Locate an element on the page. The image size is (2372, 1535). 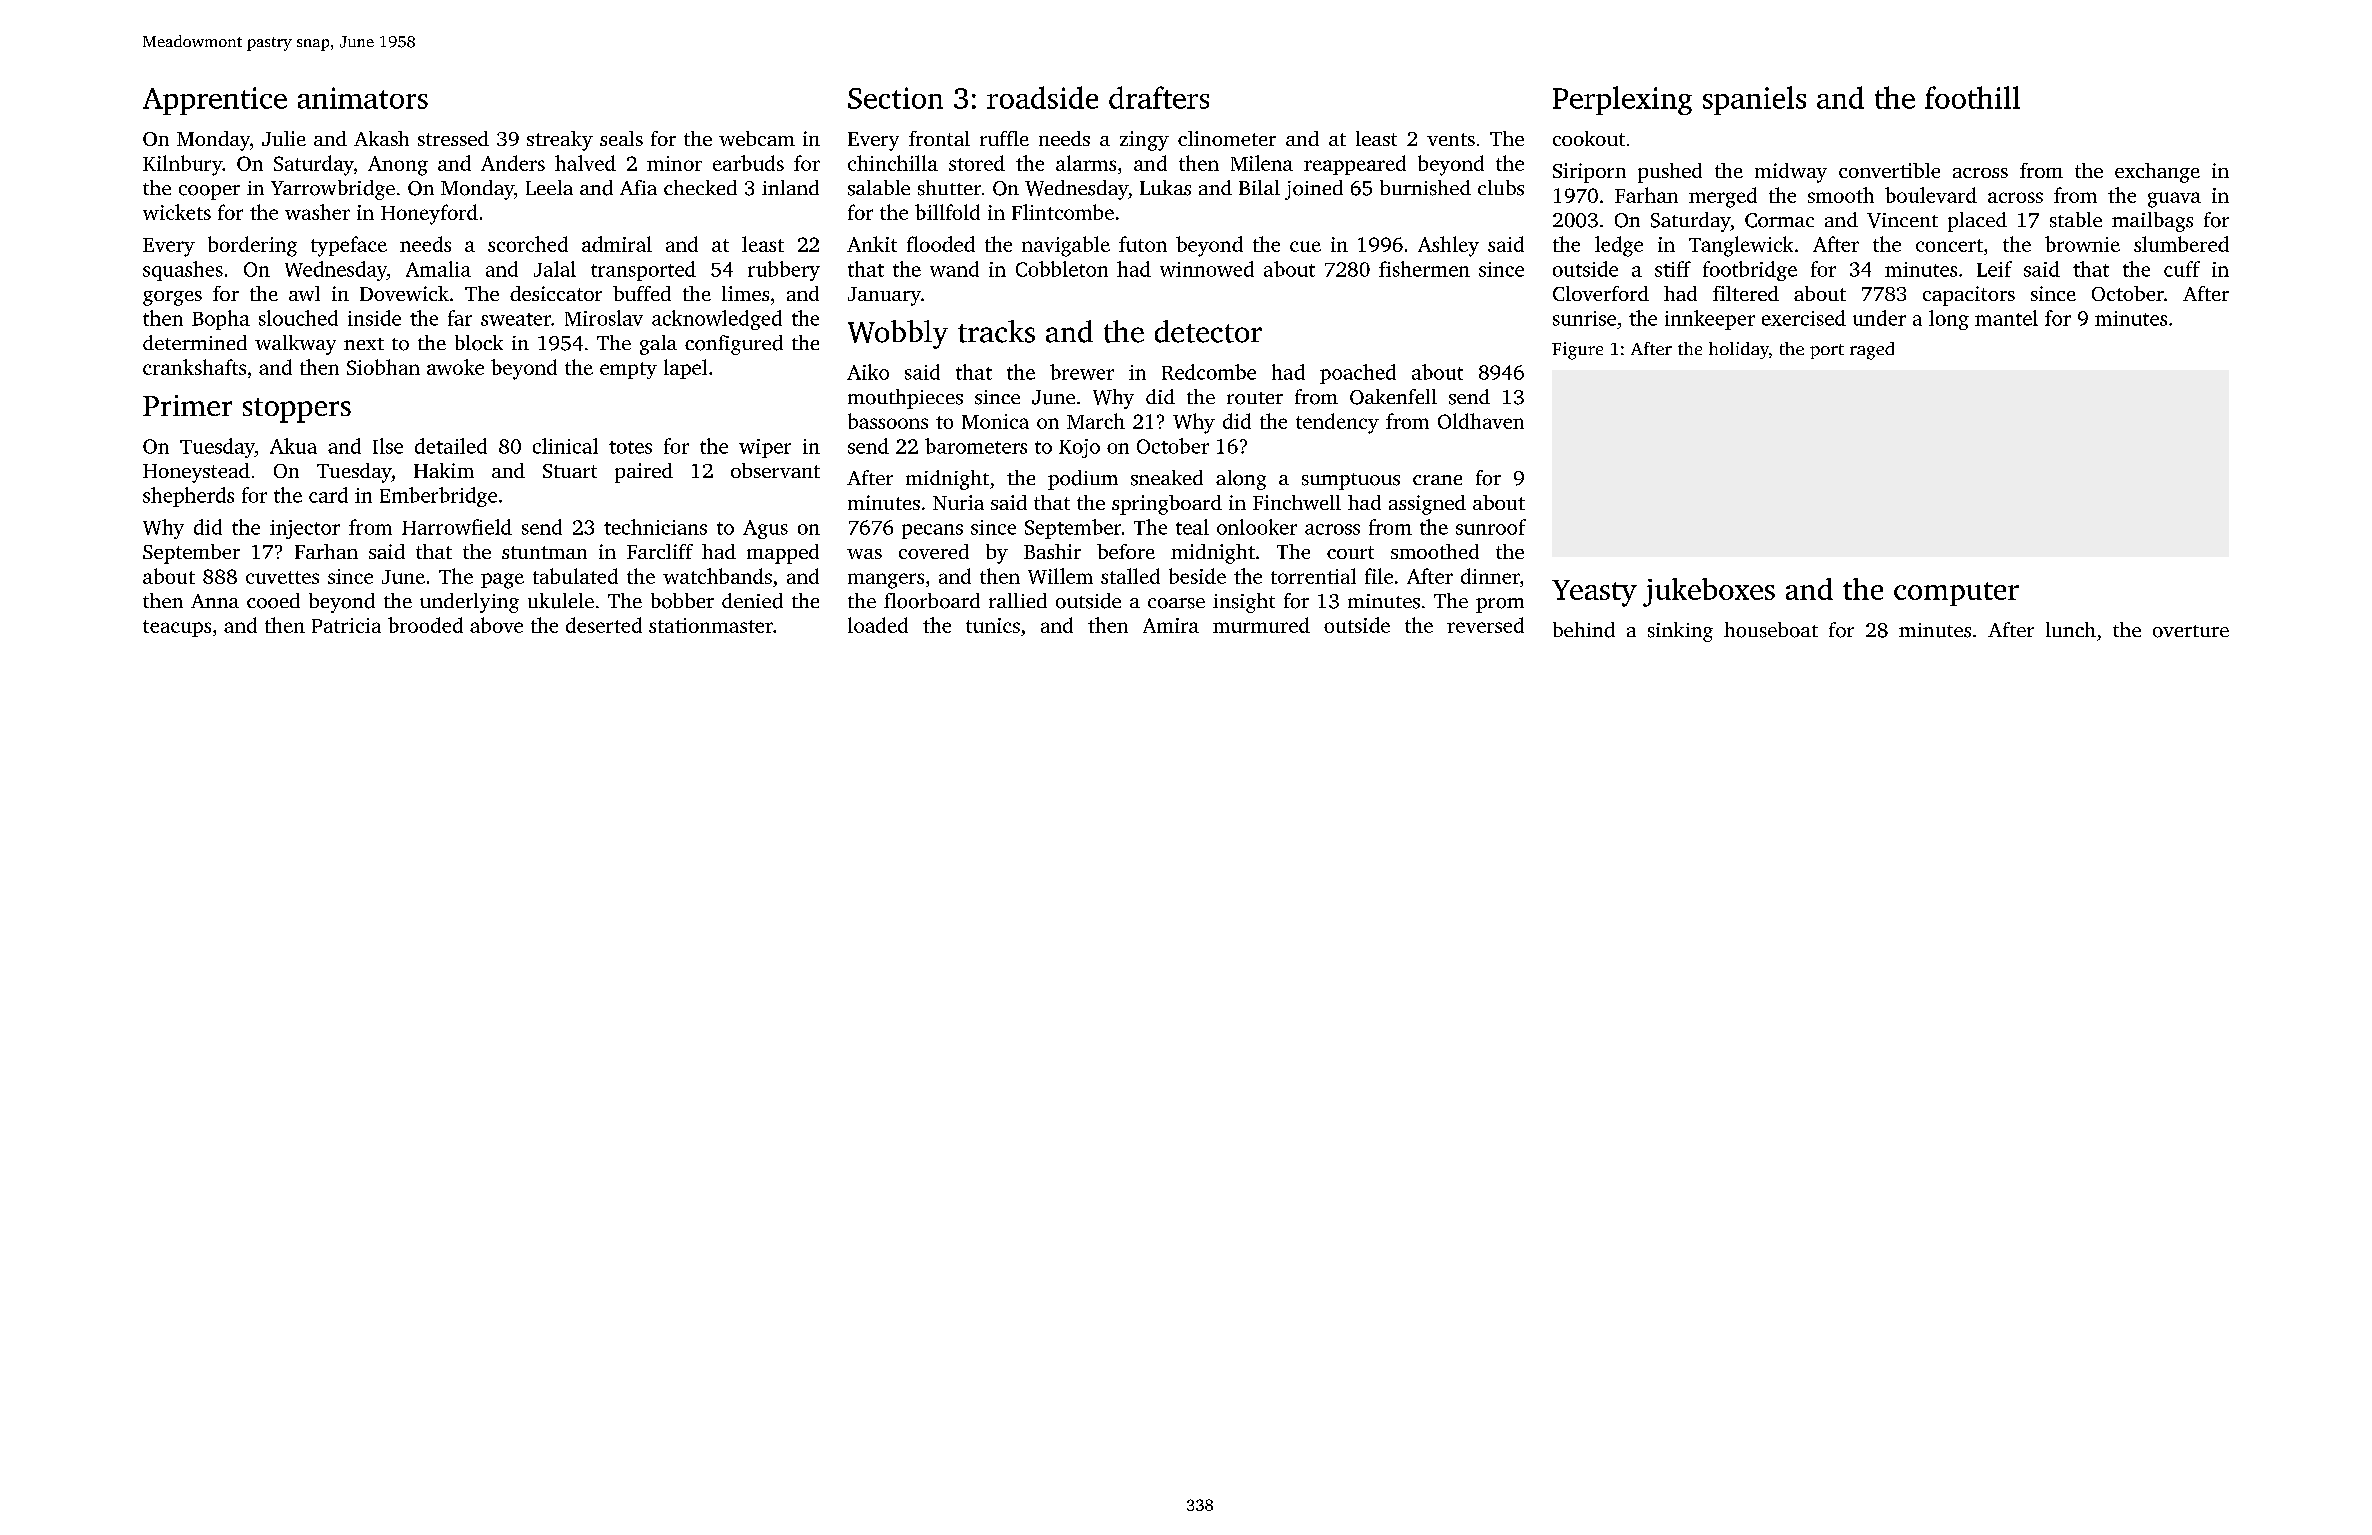
stiff is located at coordinates (1673, 269).
